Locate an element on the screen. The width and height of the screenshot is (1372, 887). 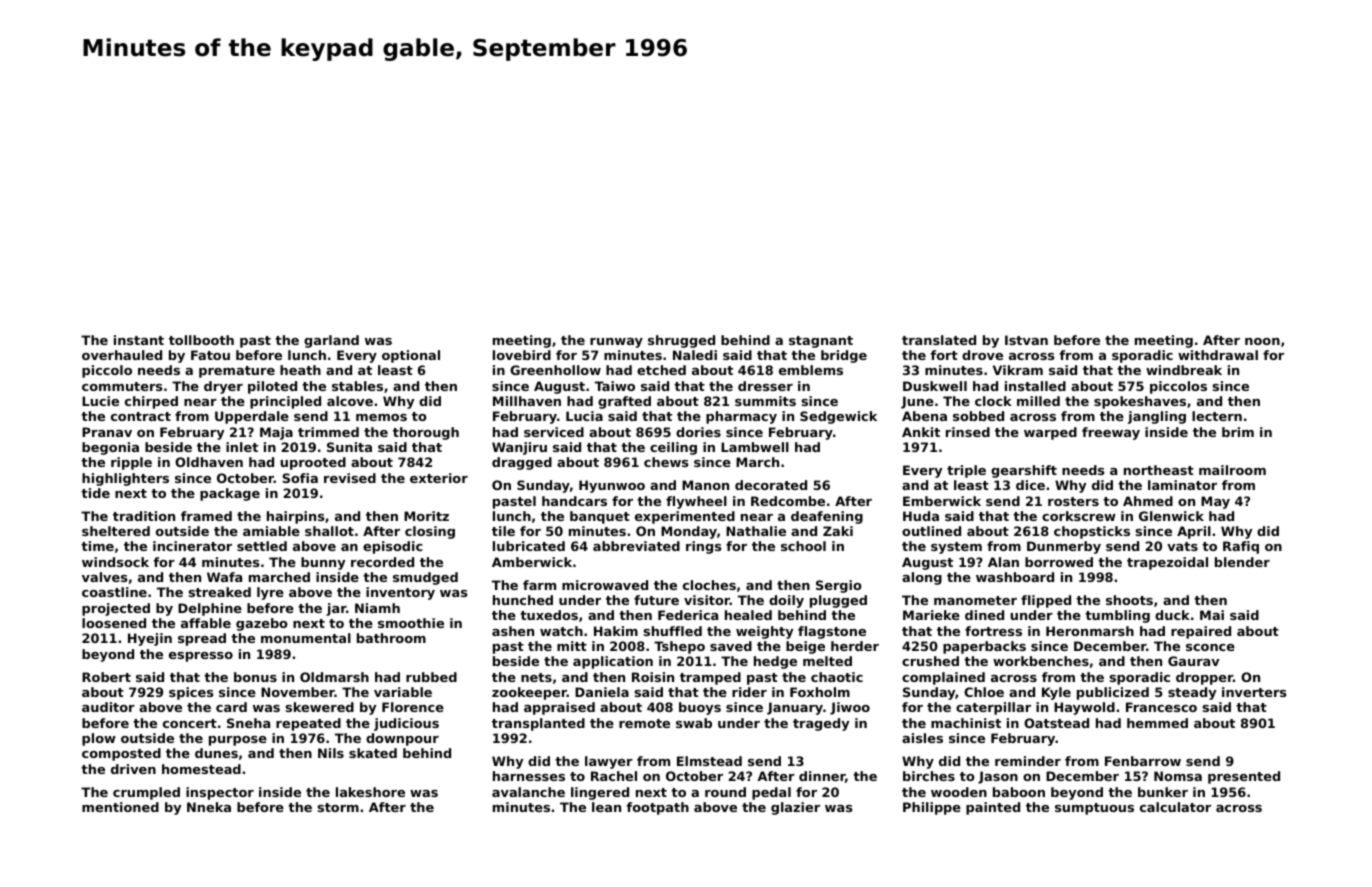
Lambwell is located at coordinates (755, 447).
